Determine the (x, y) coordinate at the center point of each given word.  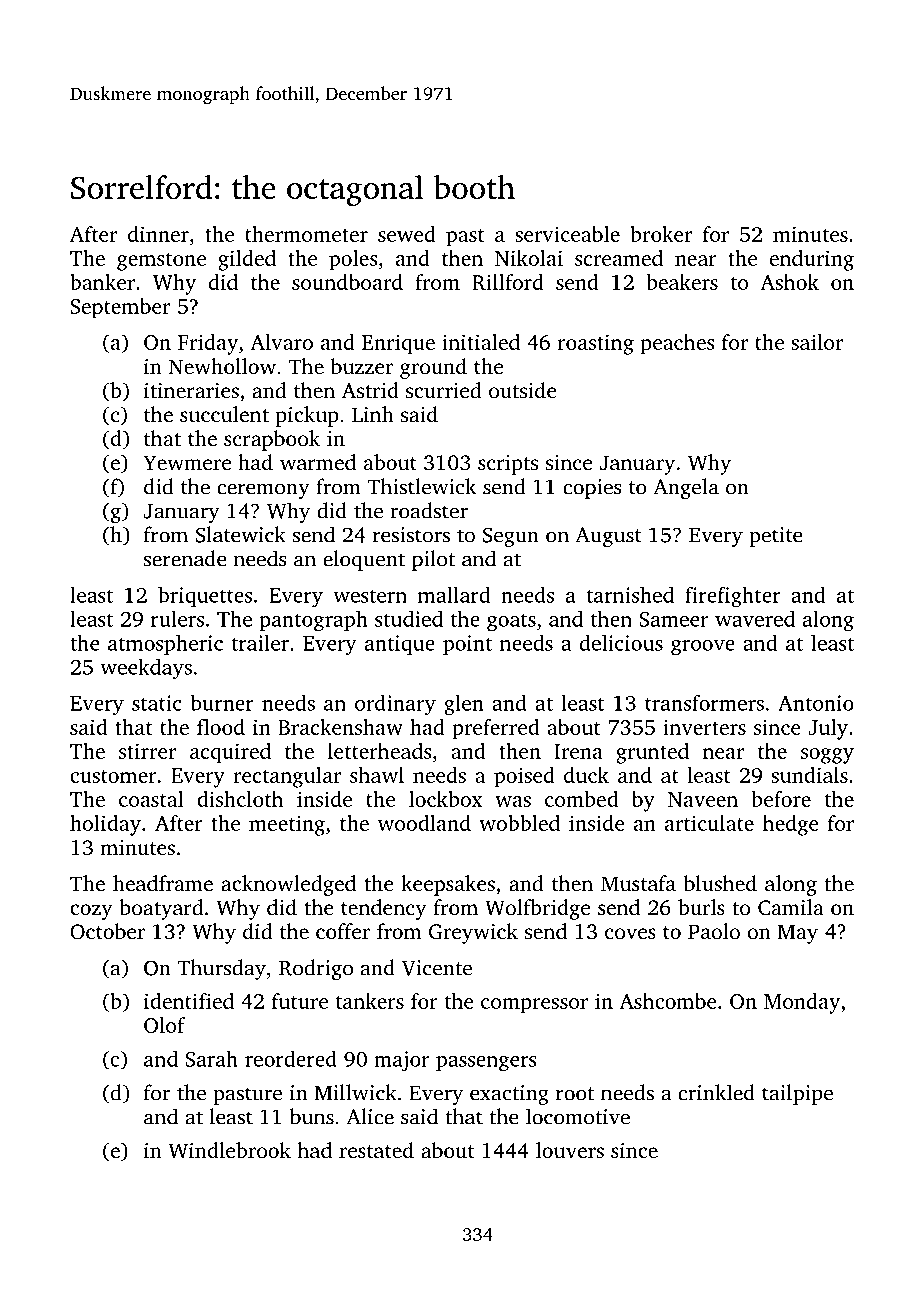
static (157, 703)
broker (661, 234)
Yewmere (187, 462)
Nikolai (529, 258)
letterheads (380, 751)
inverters (704, 727)
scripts (508, 465)
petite (776, 537)
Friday (208, 344)
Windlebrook (229, 1150)
